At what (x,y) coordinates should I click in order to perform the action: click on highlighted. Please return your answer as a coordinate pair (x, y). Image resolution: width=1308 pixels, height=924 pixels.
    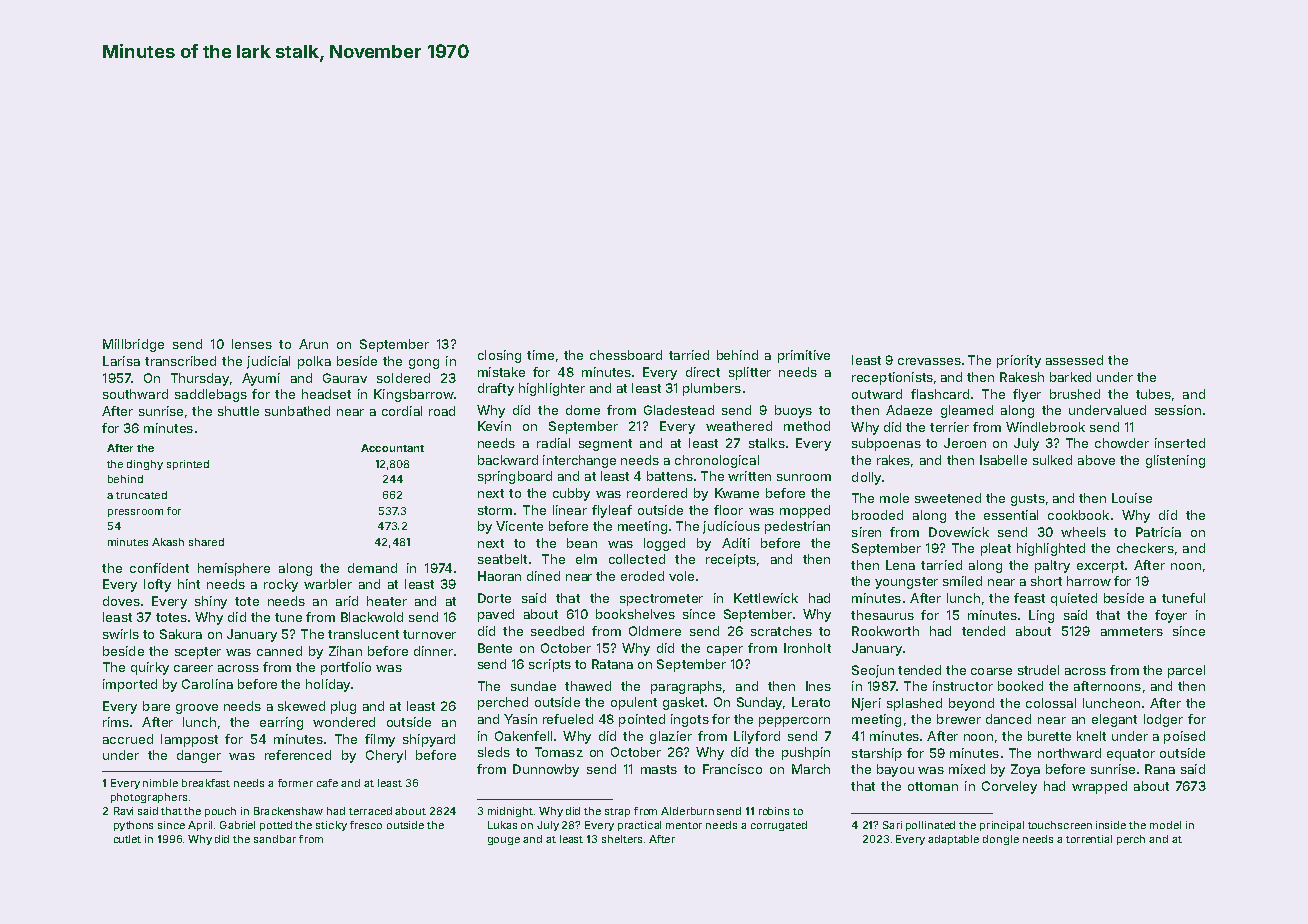
    Looking at the image, I should click on (1051, 549).
